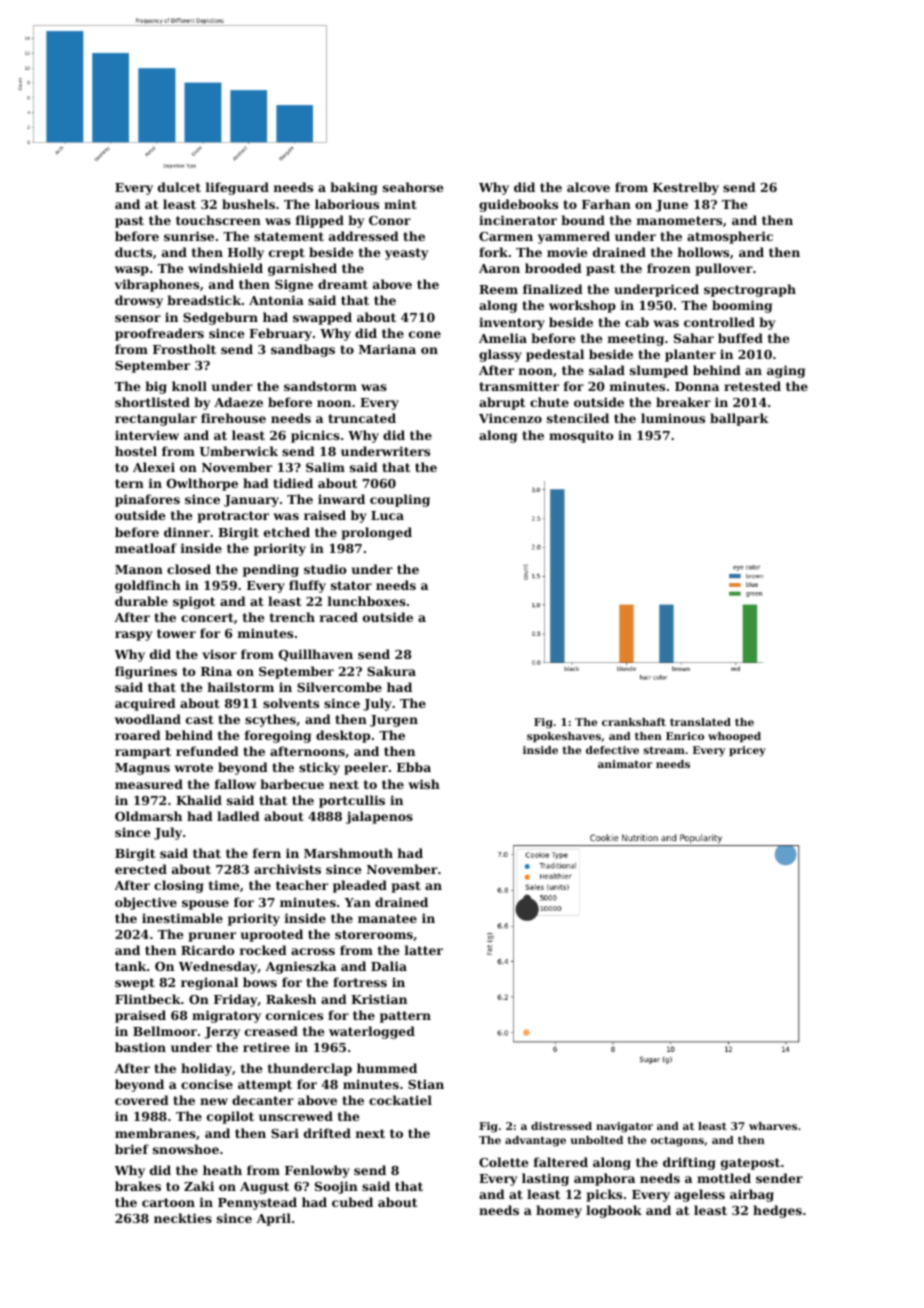 This screenshot has width=924, height=1308. I want to click on dulcet, so click(179, 187).
